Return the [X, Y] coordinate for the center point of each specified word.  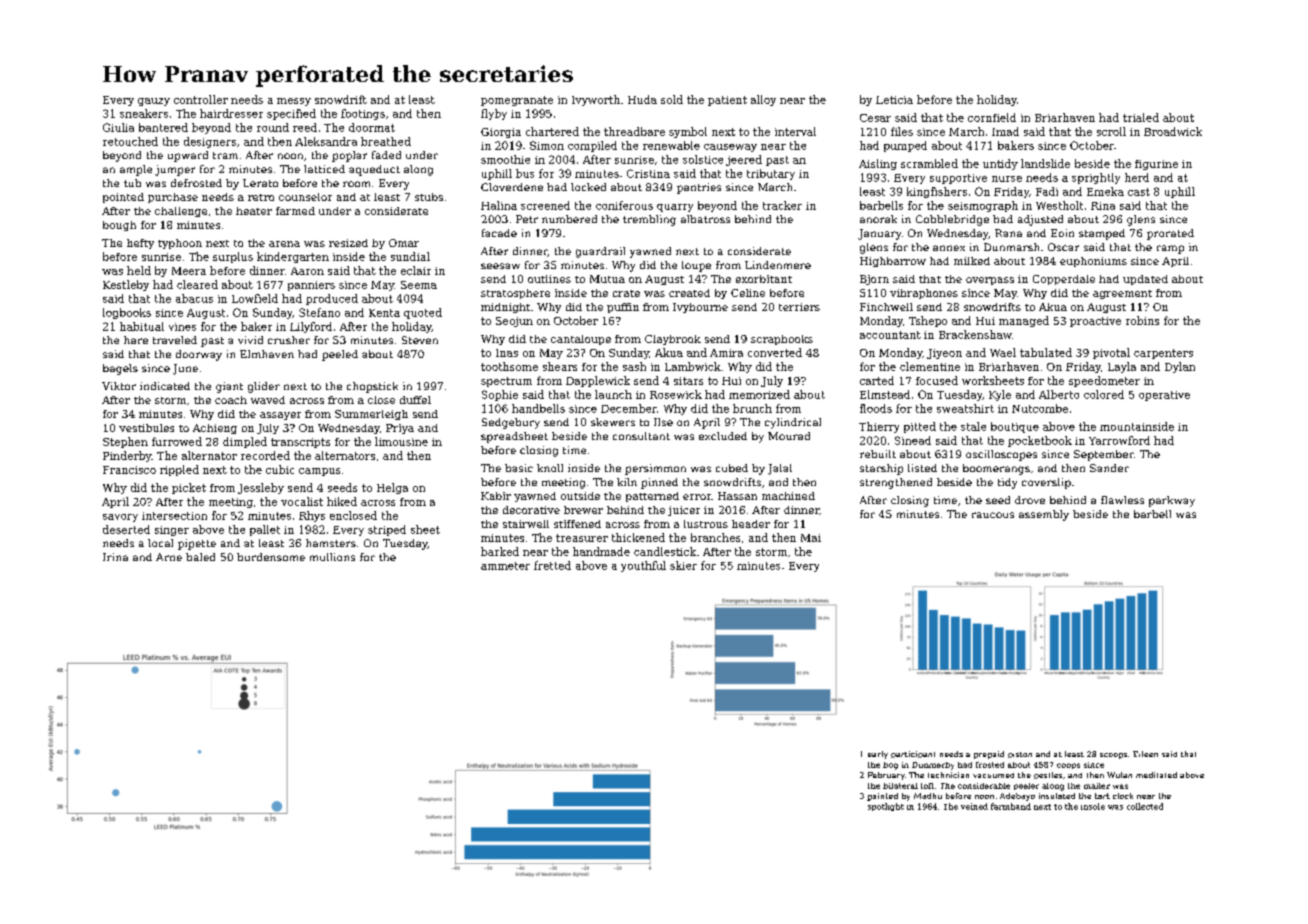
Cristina [648, 173]
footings [363, 114]
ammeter [505, 566]
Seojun [514, 322]
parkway [1172, 501]
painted [882, 797]
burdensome [271, 557]
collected [1145, 806]
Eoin [1062, 233]
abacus [194, 298]
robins [1142, 320]
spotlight [886, 807]
